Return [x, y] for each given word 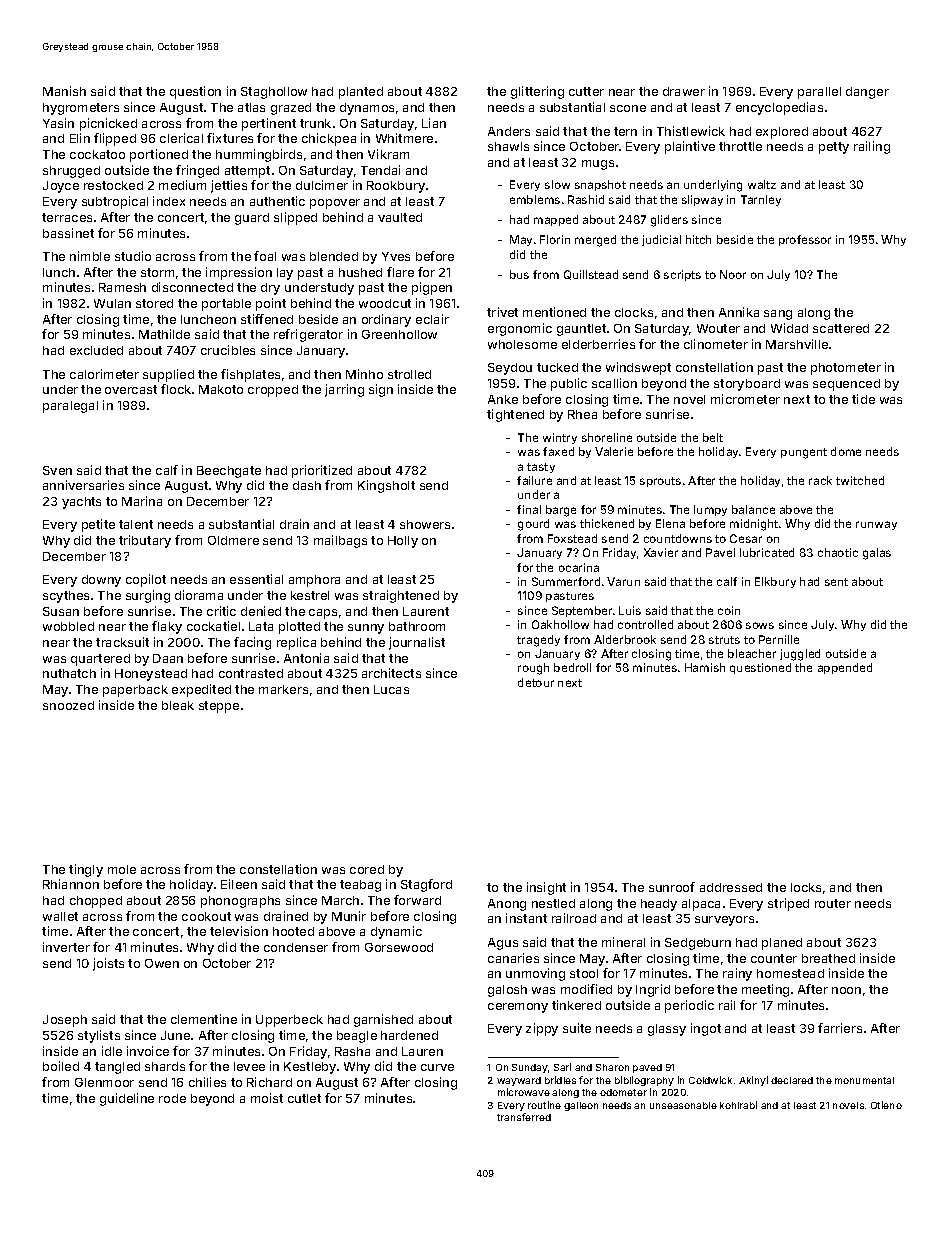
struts [724, 640]
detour [536, 682]
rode [172, 1098]
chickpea [329, 139]
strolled [409, 374]
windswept [638, 368]
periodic [689, 1006]
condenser [296, 947]
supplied [168, 375]
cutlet [304, 1098]
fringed [197, 171]
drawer [684, 91]
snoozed [68, 705]
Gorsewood [399, 947]
